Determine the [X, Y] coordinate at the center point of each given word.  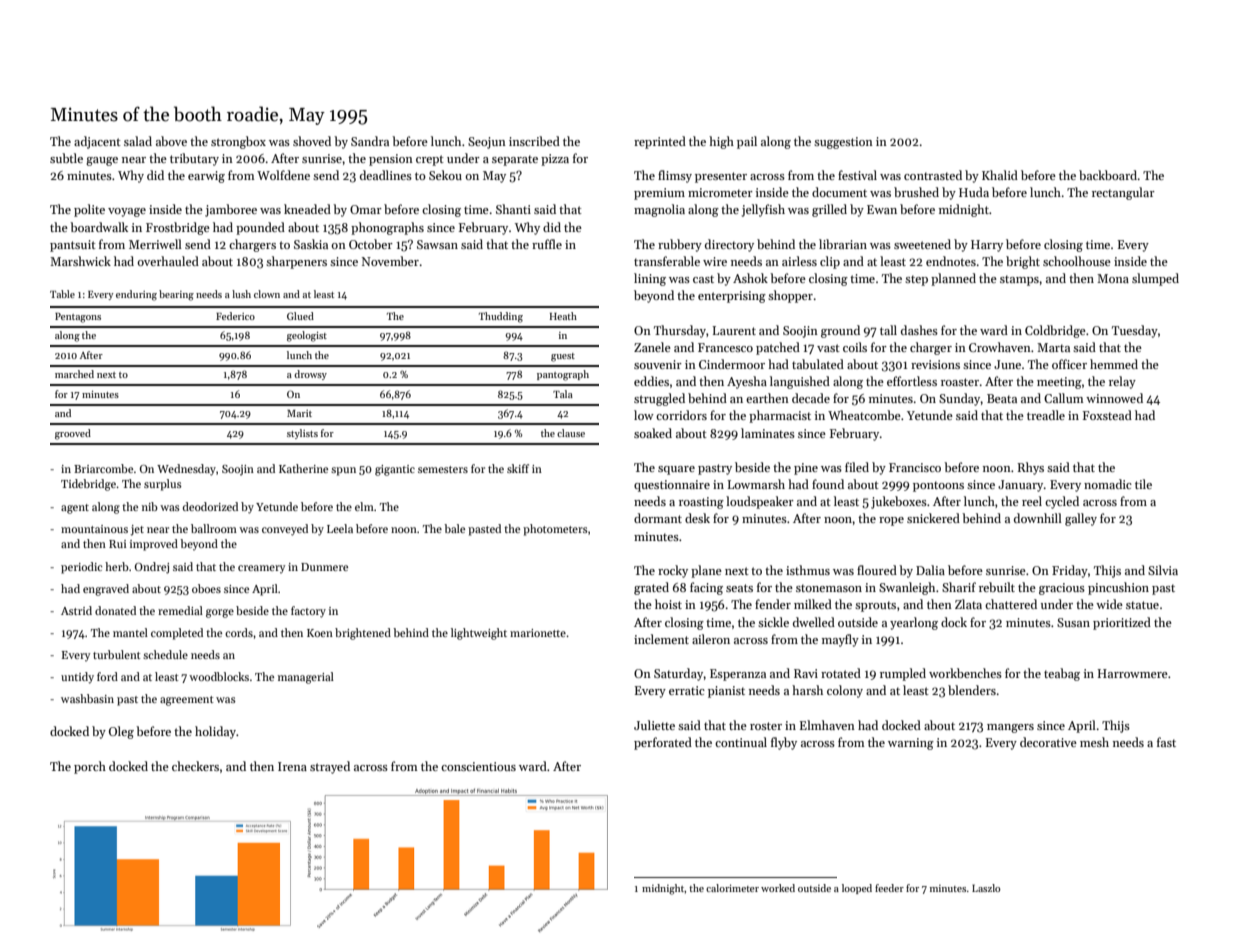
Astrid [76, 610]
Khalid [1000, 175]
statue [1142, 605]
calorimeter [732, 888]
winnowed [1114, 398]
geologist [307, 336]
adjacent [97, 142]
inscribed [534, 141]
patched [778, 348]
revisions [935, 364]
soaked [653, 433]
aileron [711, 639]
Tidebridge [88, 485]
